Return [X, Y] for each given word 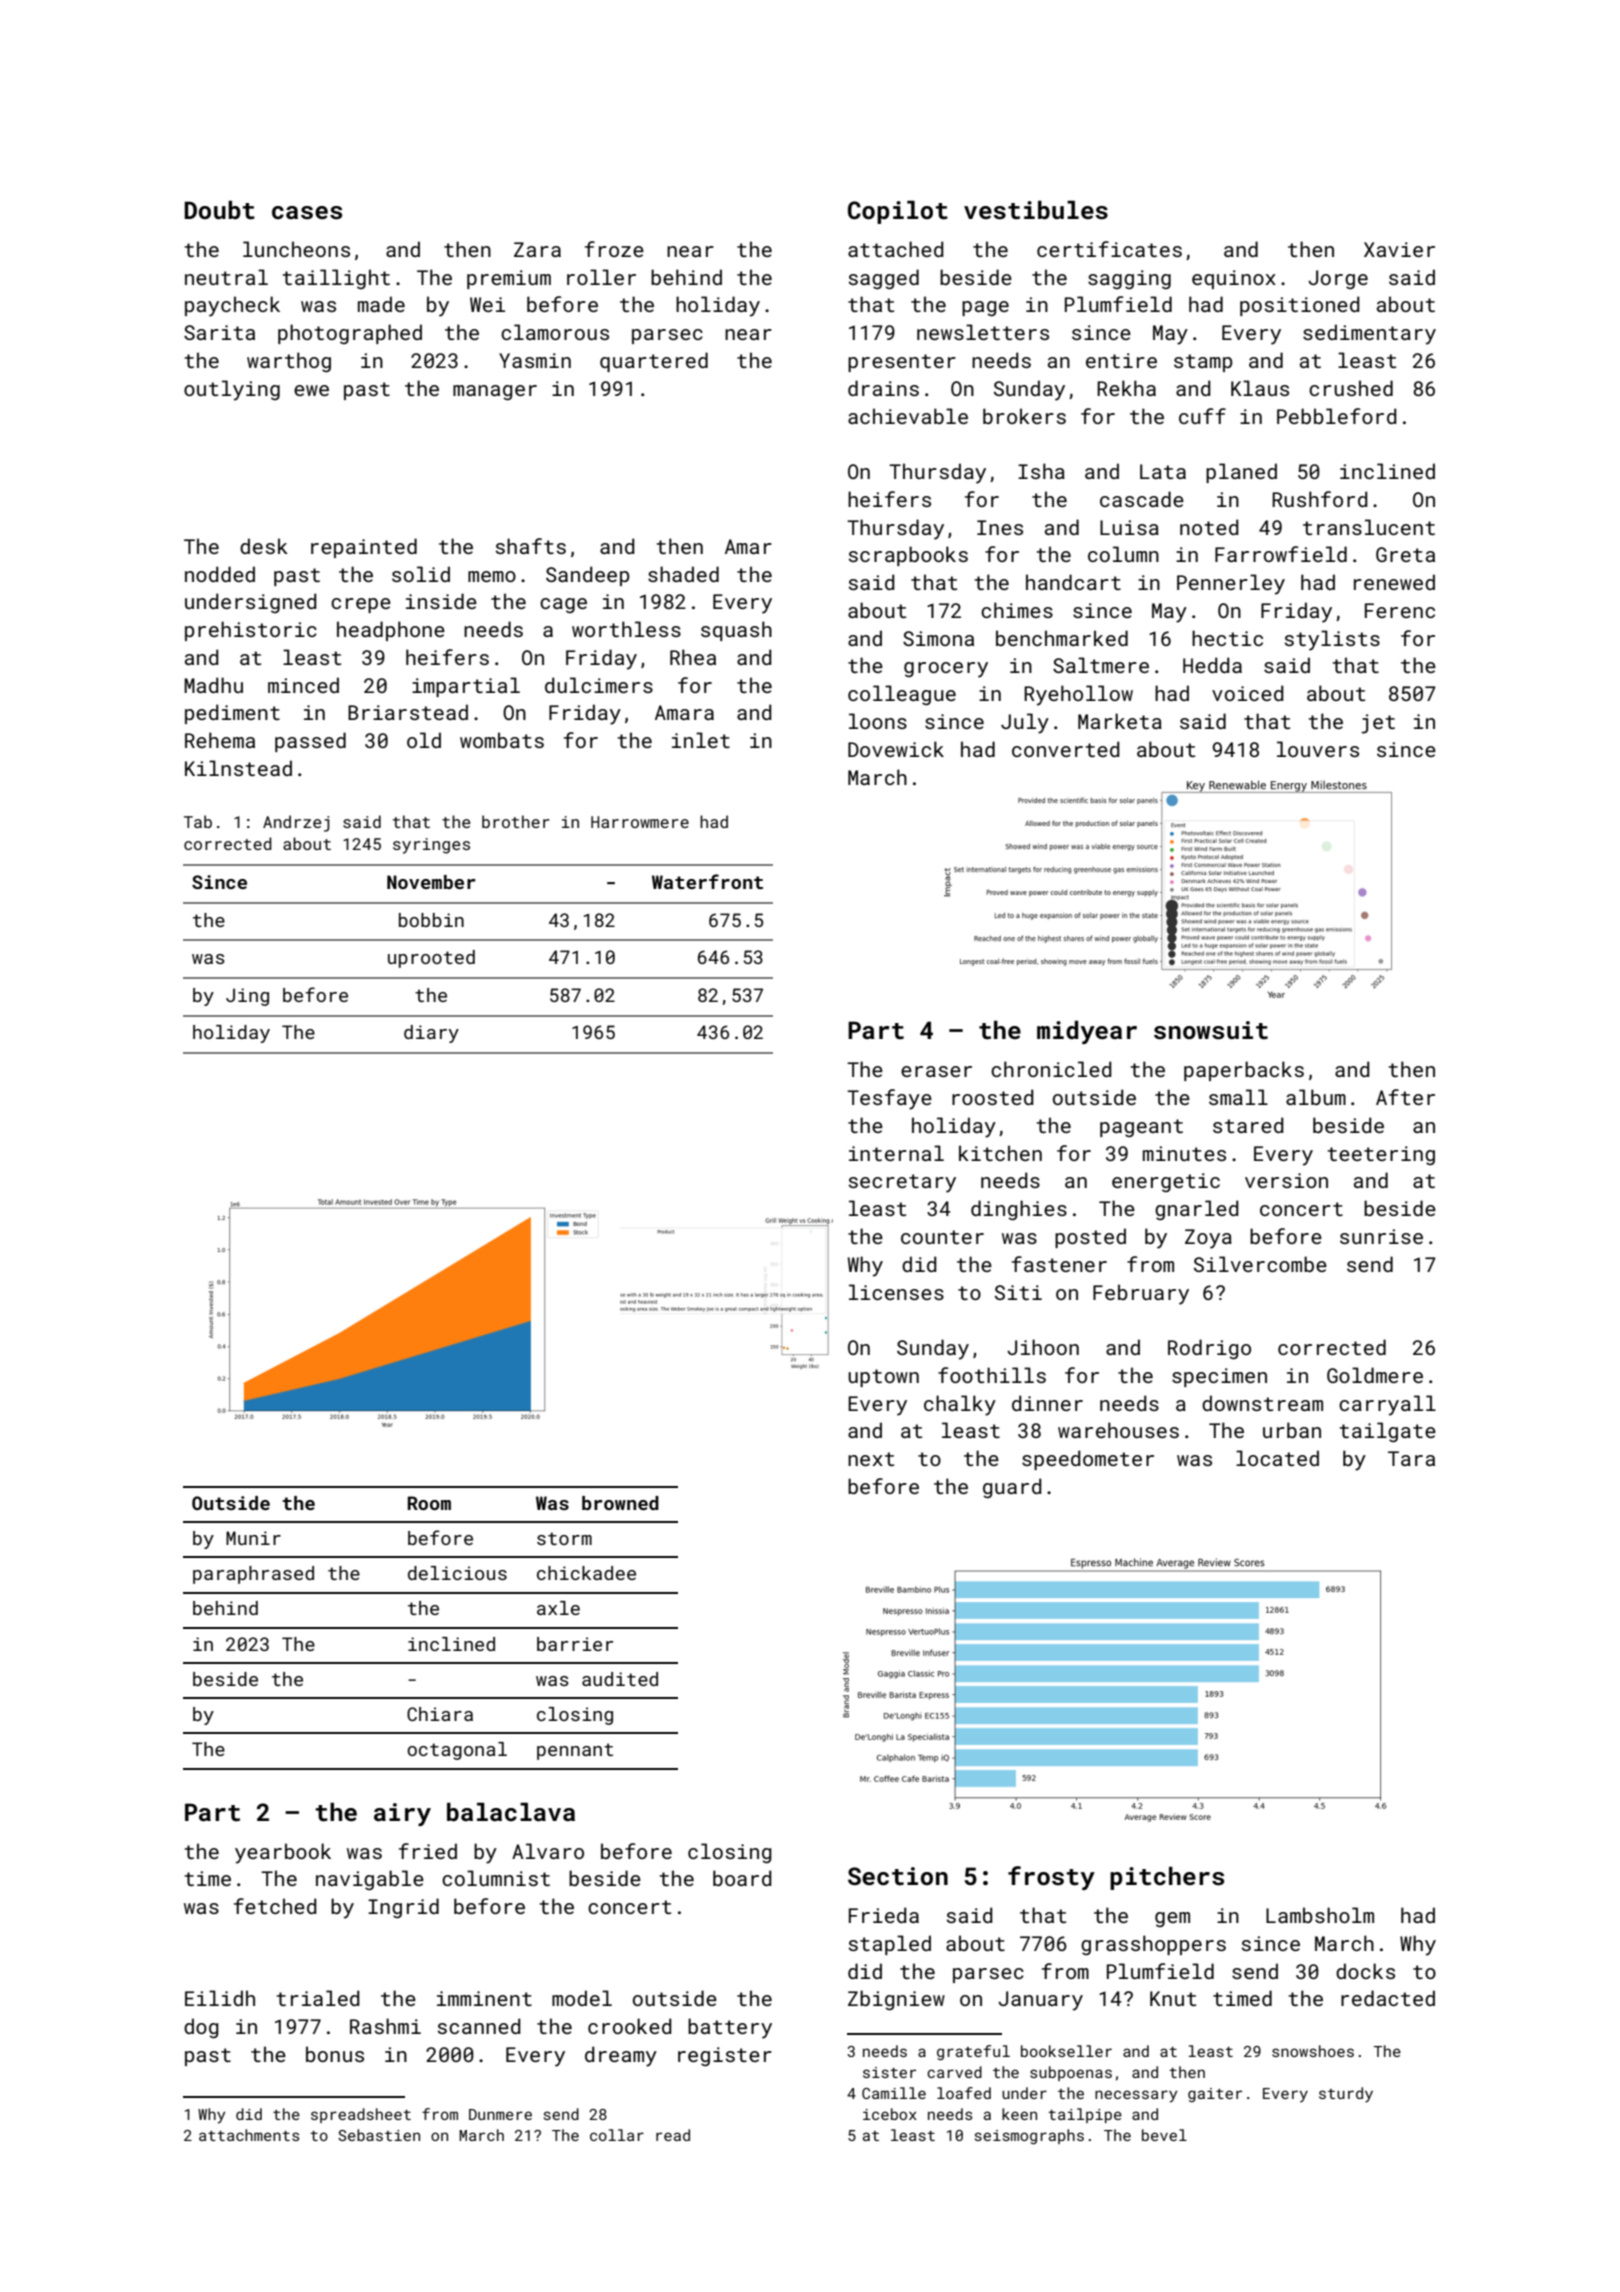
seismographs [1029, 2136]
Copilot [898, 212]
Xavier [1399, 249]
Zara [537, 249]
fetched [275, 1906]
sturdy [1346, 2095]
